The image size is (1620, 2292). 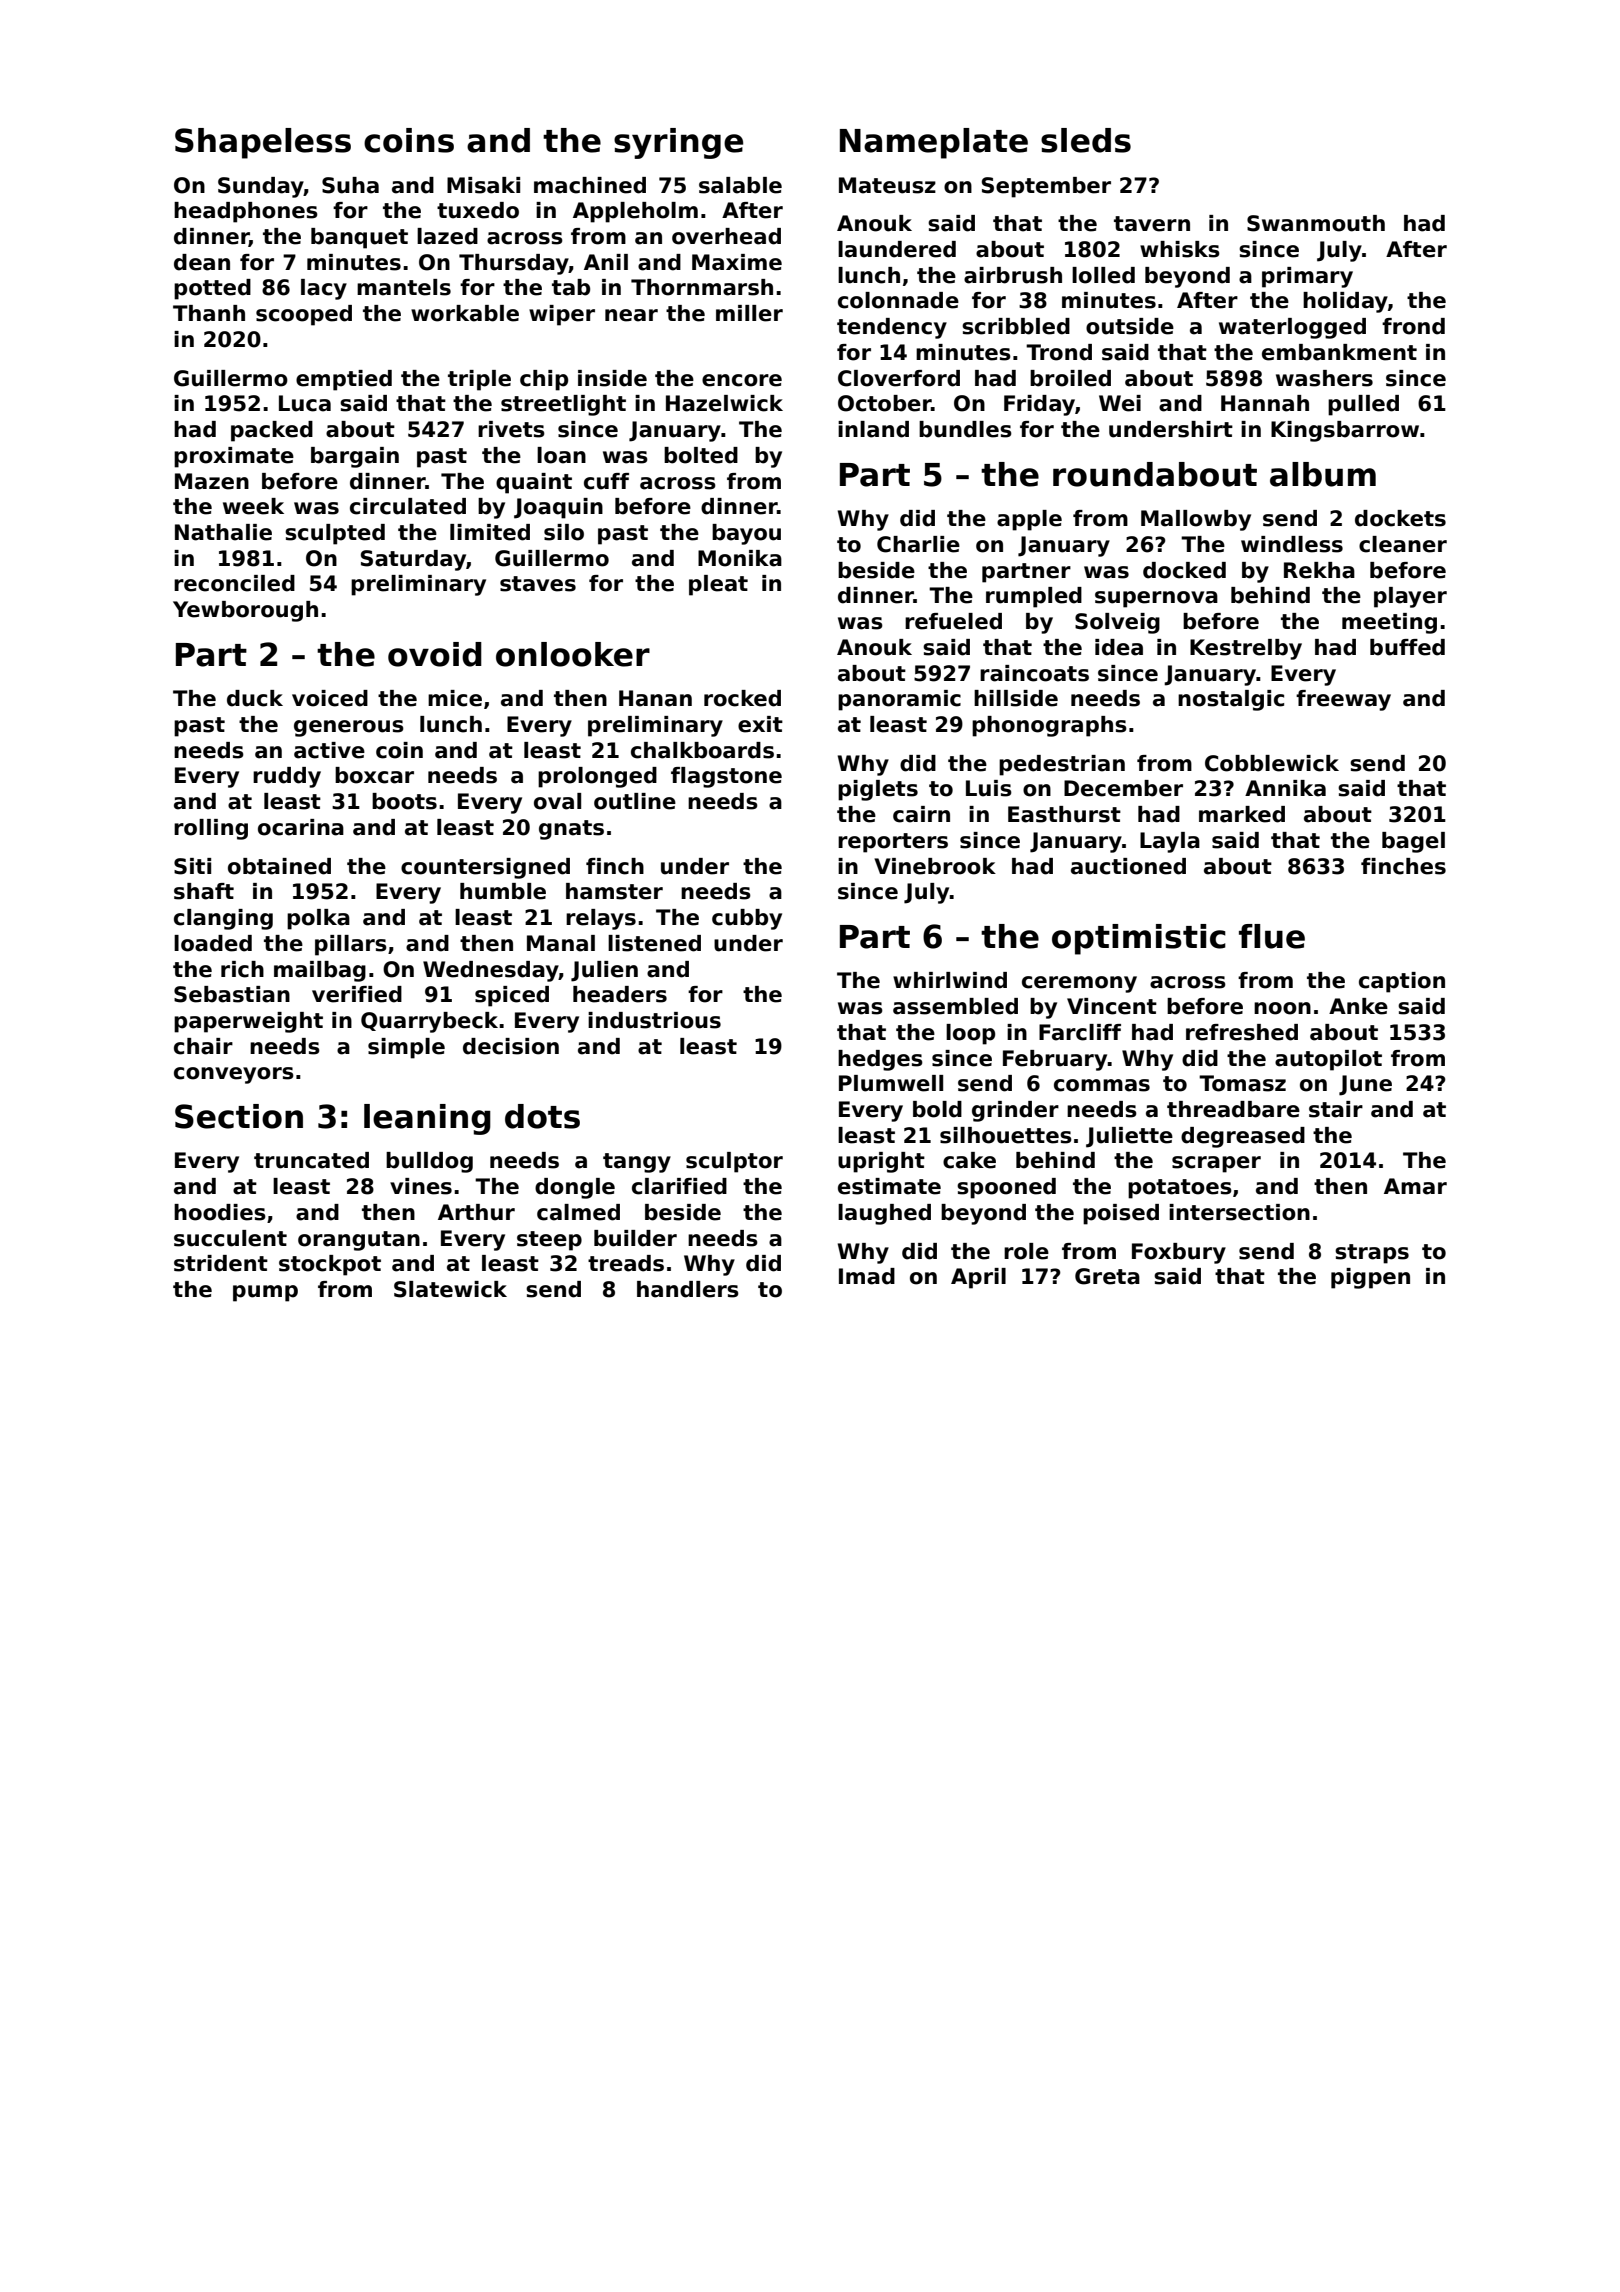 What do you see at coordinates (265, 1293) in the document?
I see `pump` at bounding box center [265, 1293].
